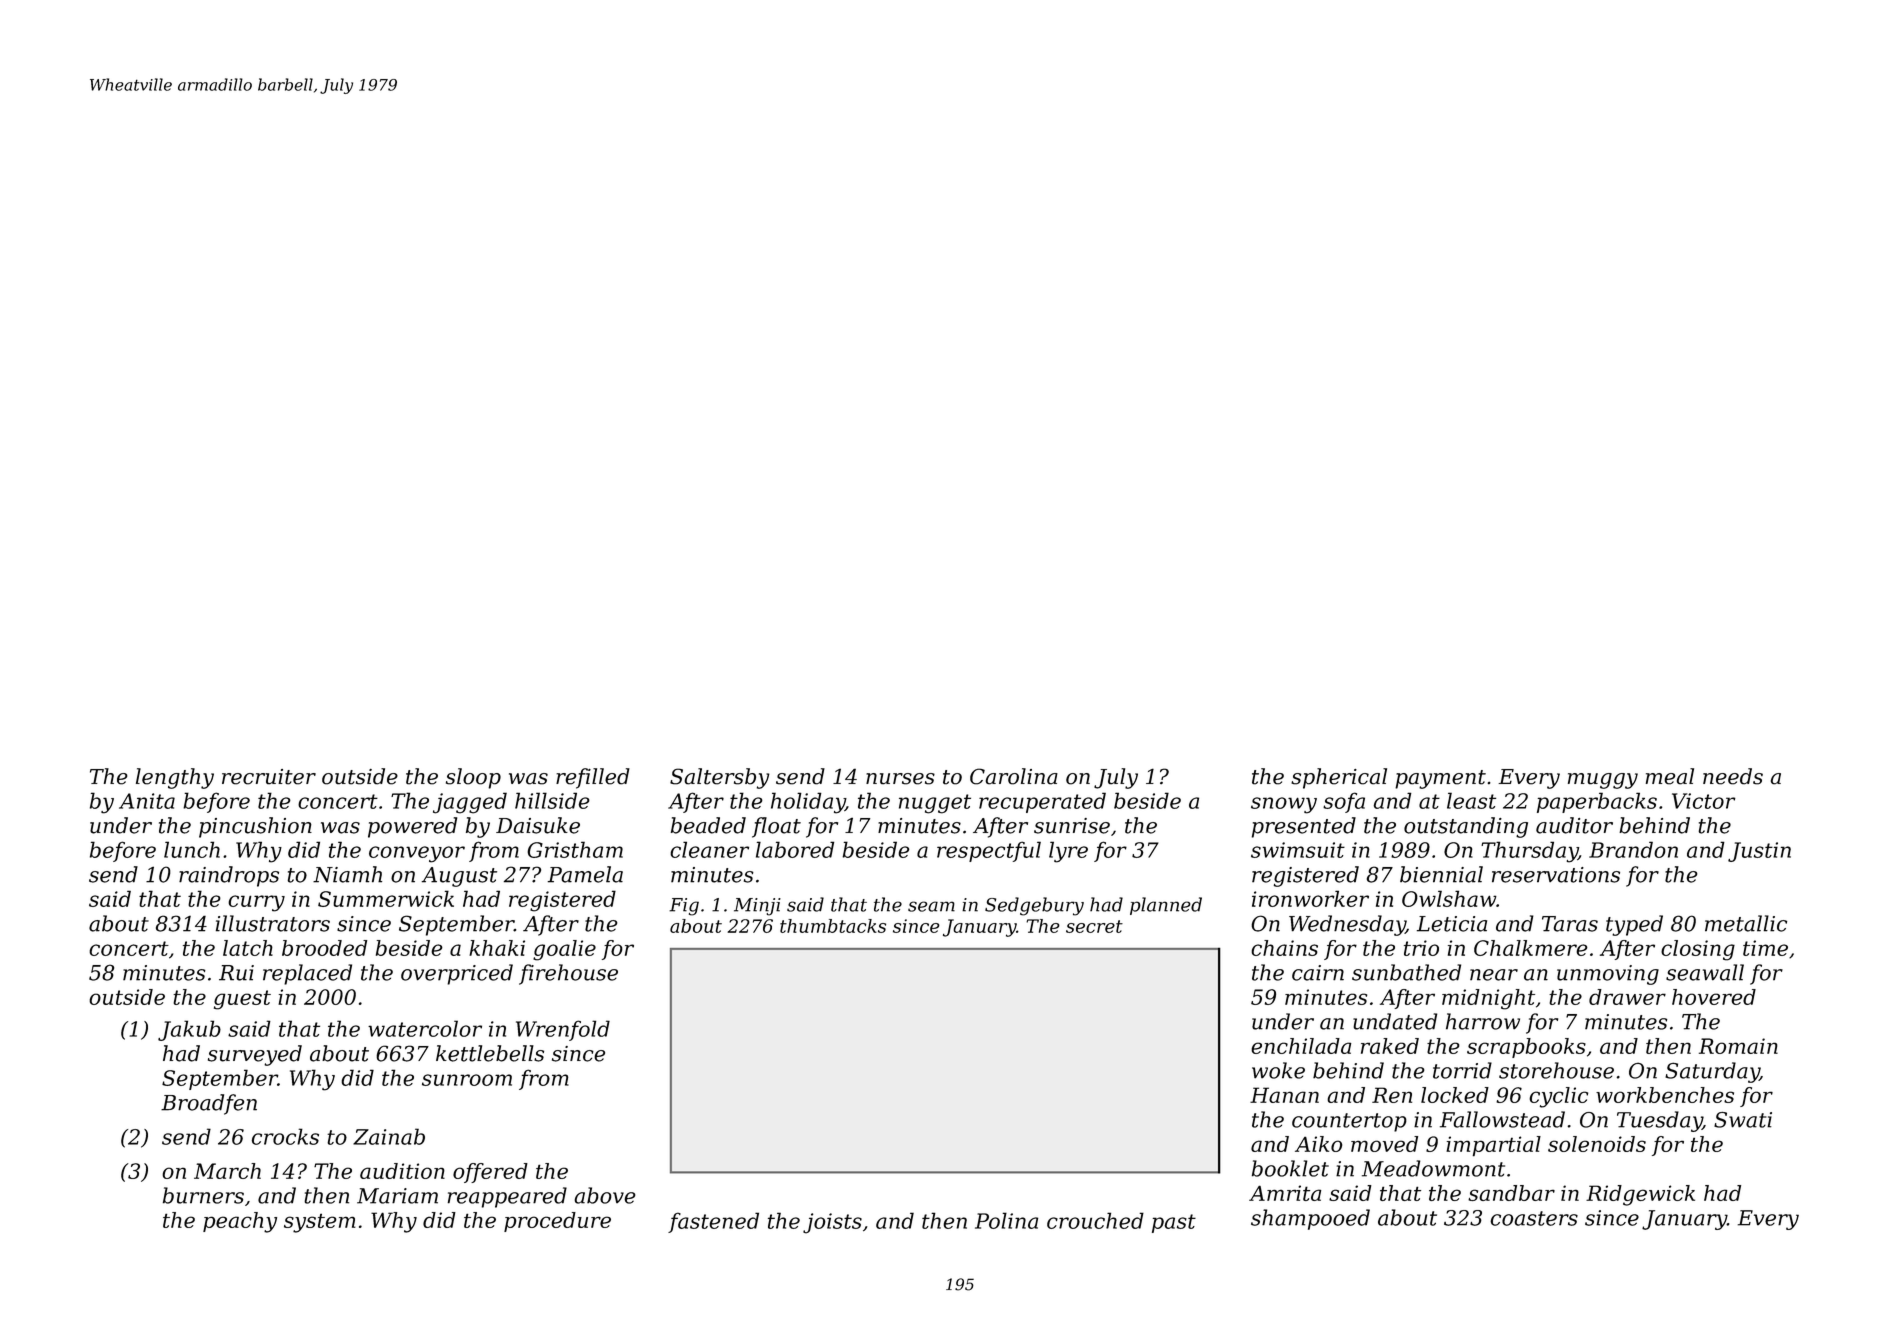 The width and height of the screenshot is (1890, 1337). I want to click on drawer, so click(1627, 997).
